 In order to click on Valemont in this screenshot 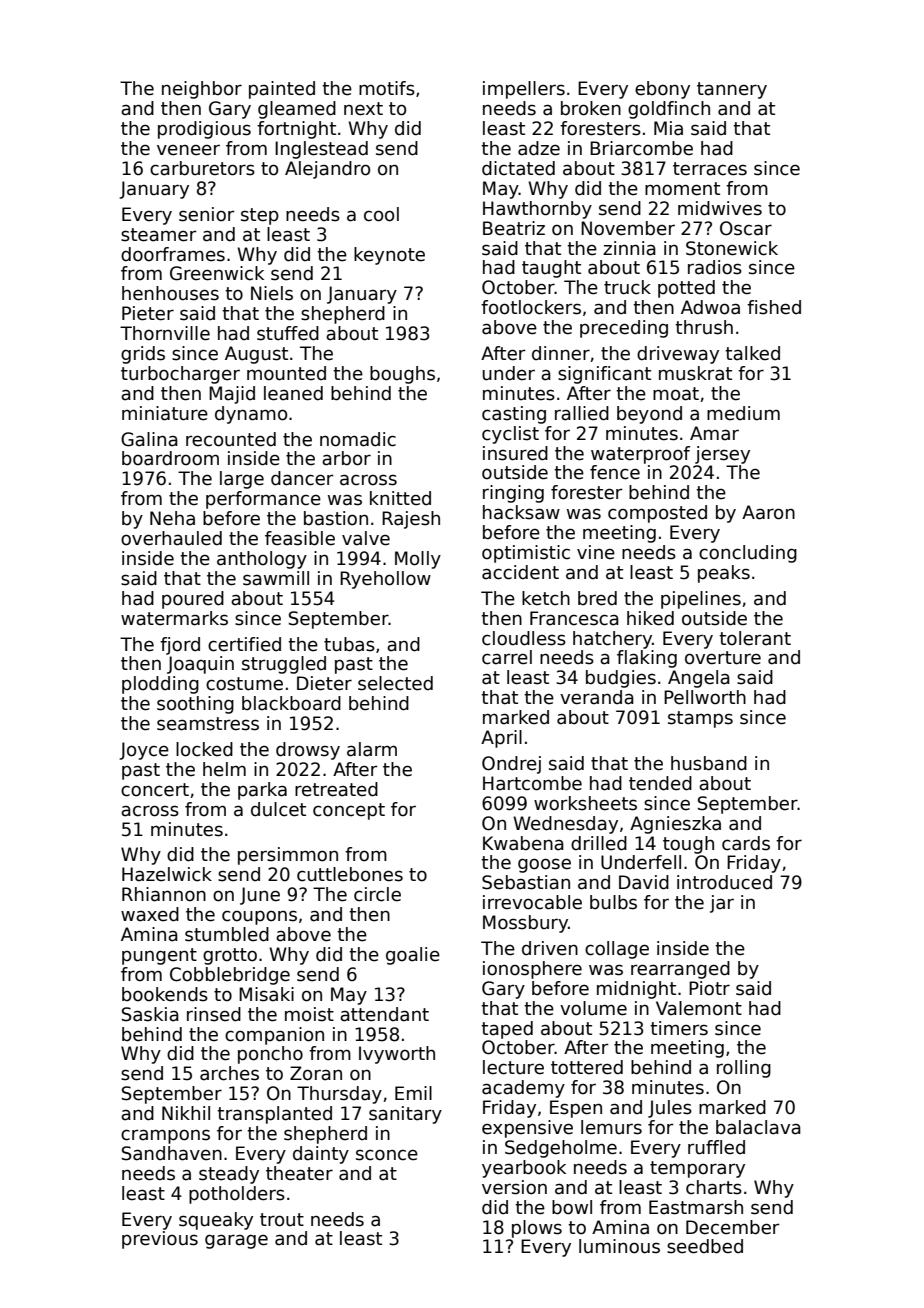, I will do `click(699, 1008)`.
